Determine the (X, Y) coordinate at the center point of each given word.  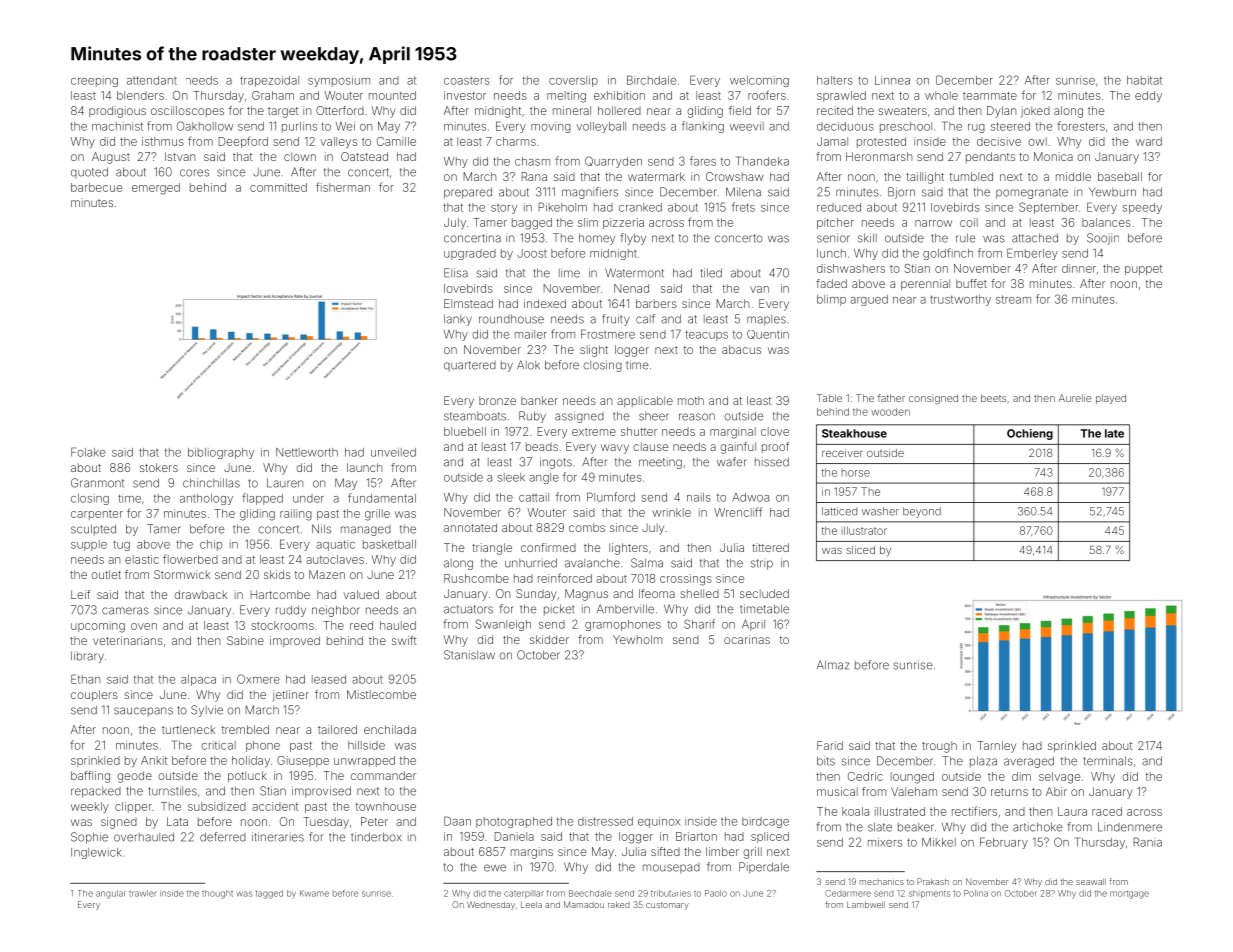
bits (826, 761)
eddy (1148, 96)
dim (1021, 776)
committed (278, 187)
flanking (703, 127)
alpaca (198, 680)
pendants (990, 157)
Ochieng (1030, 434)
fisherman (343, 187)
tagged (269, 894)
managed (366, 530)
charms (516, 141)
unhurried (531, 563)
